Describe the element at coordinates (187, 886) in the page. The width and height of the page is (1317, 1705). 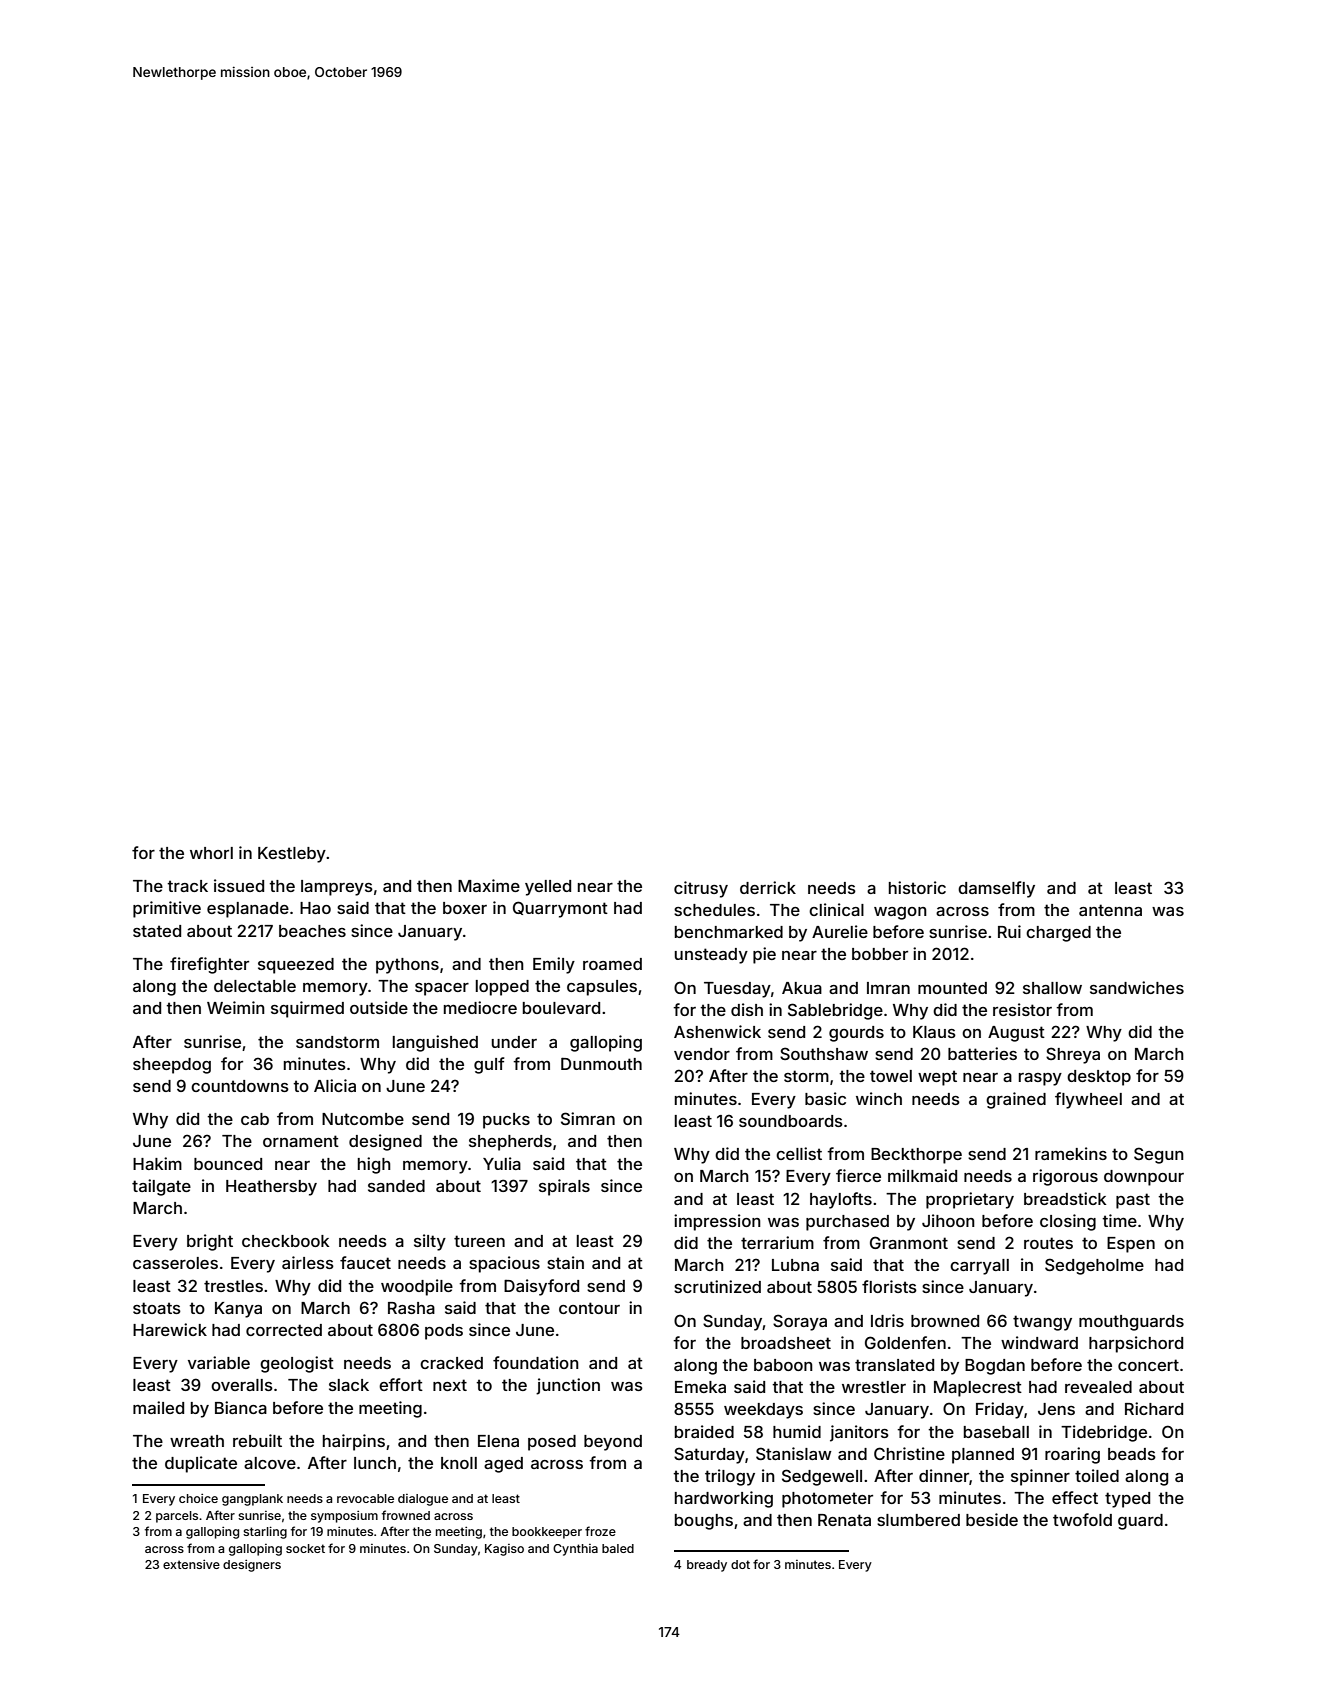
I see `track` at that location.
